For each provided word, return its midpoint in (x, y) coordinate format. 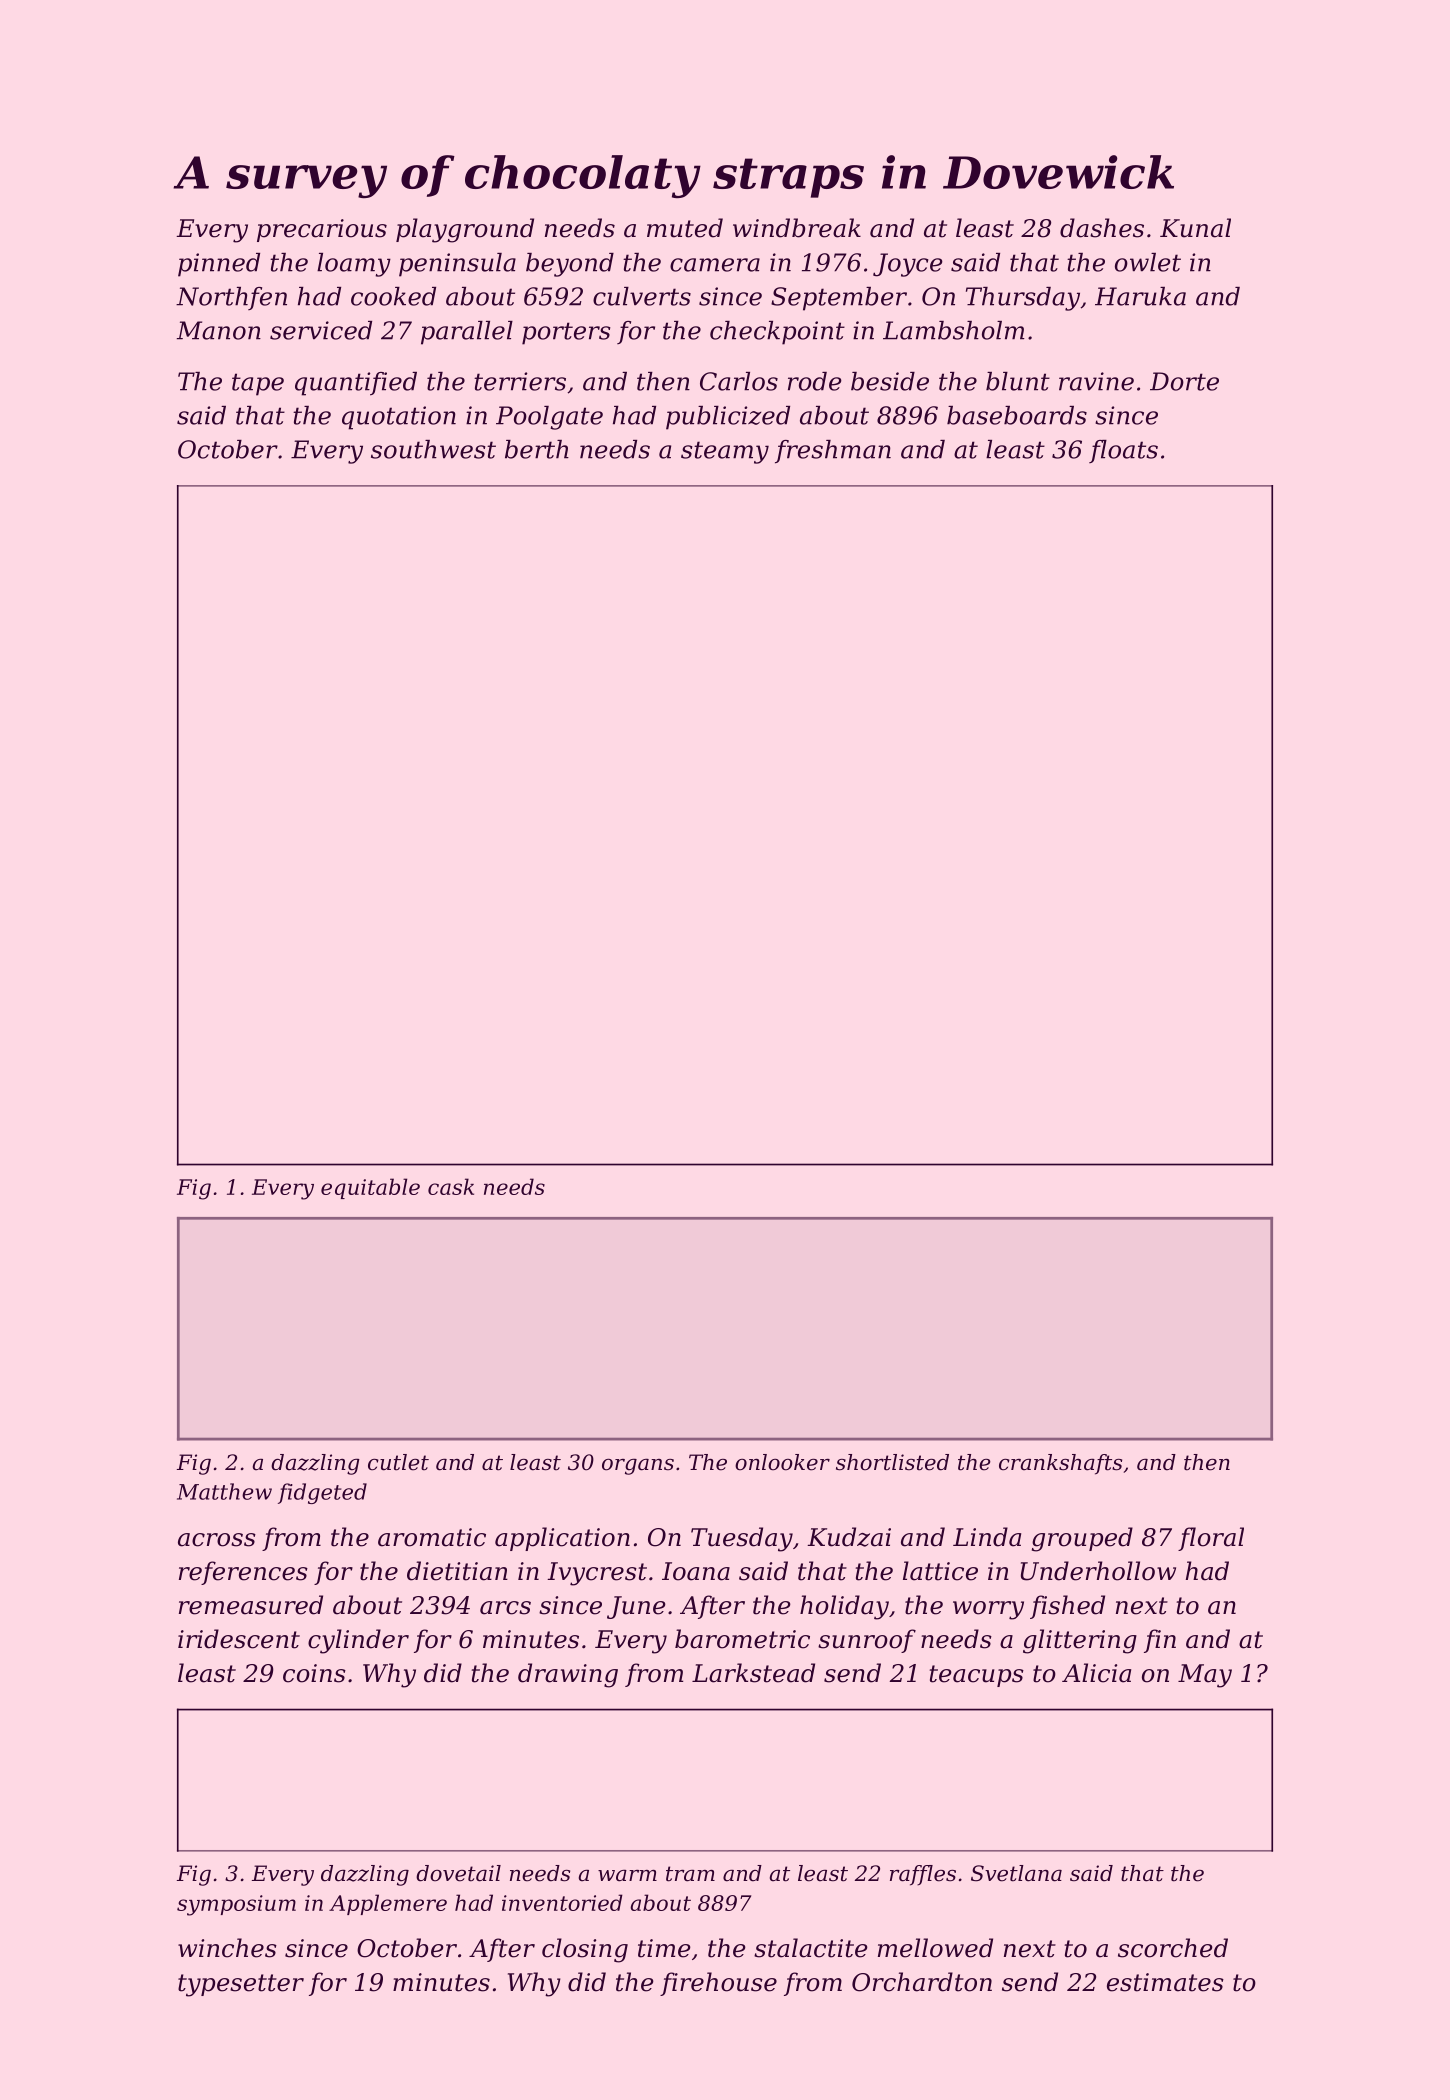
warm (627, 1875)
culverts (642, 296)
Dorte (1184, 381)
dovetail (458, 1873)
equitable (370, 1188)
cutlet (398, 1462)
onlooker (782, 1462)
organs (638, 1466)
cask (451, 1186)
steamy (725, 452)
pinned (219, 265)
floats (1123, 451)
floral (1211, 1539)
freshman (833, 452)
